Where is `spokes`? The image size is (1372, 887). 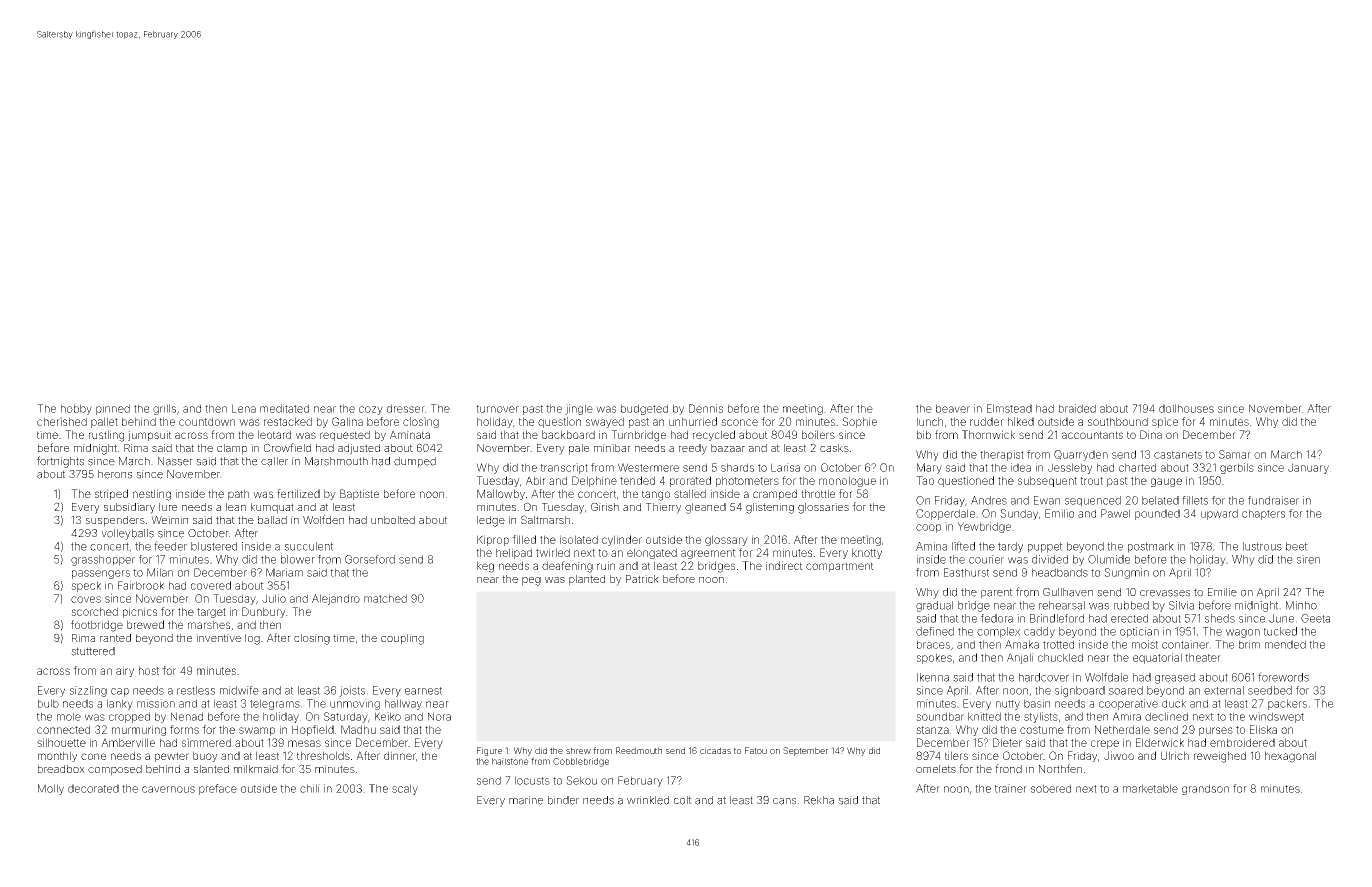
spokes is located at coordinates (934, 658).
